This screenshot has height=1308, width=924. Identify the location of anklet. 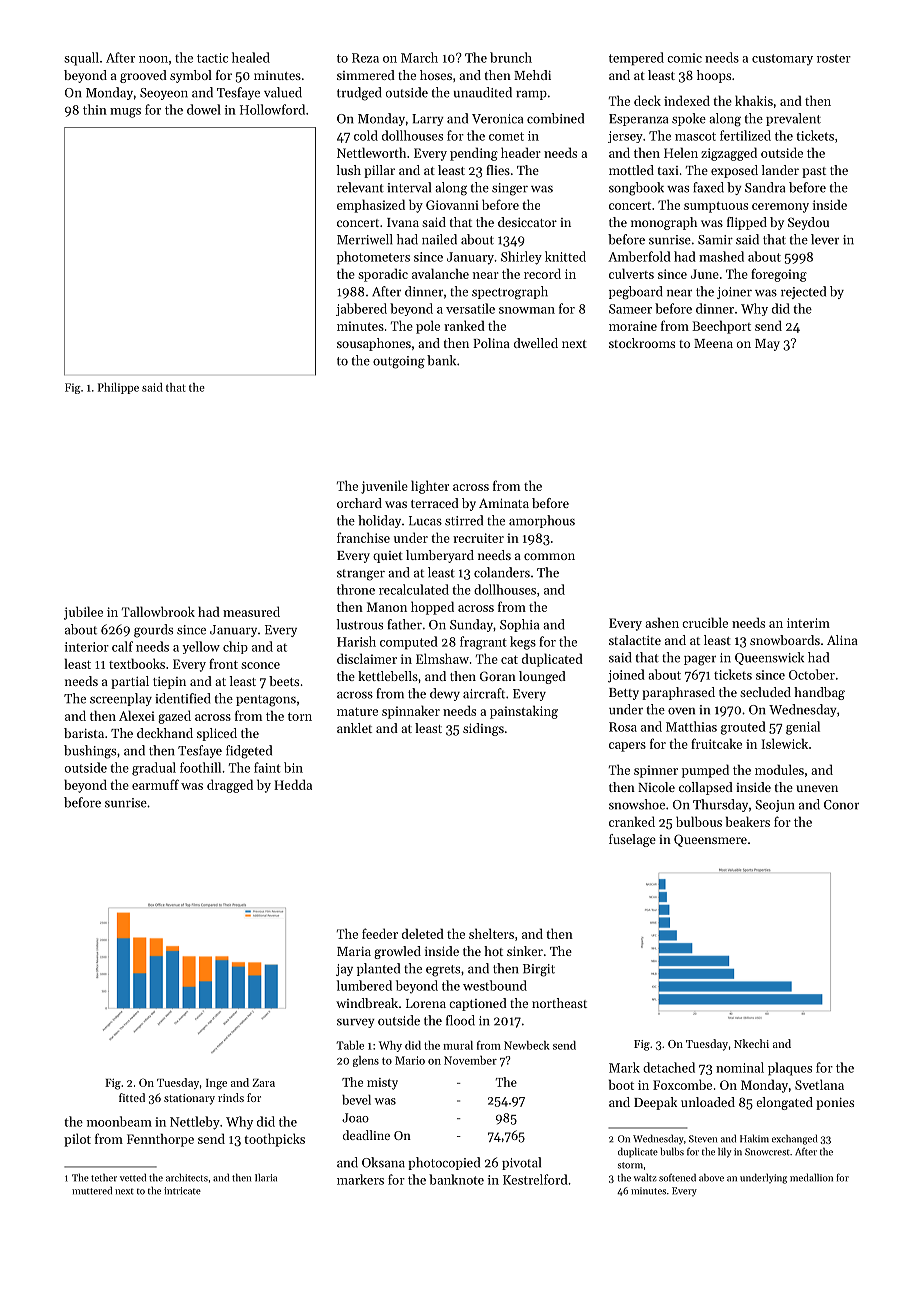
(354, 728).
